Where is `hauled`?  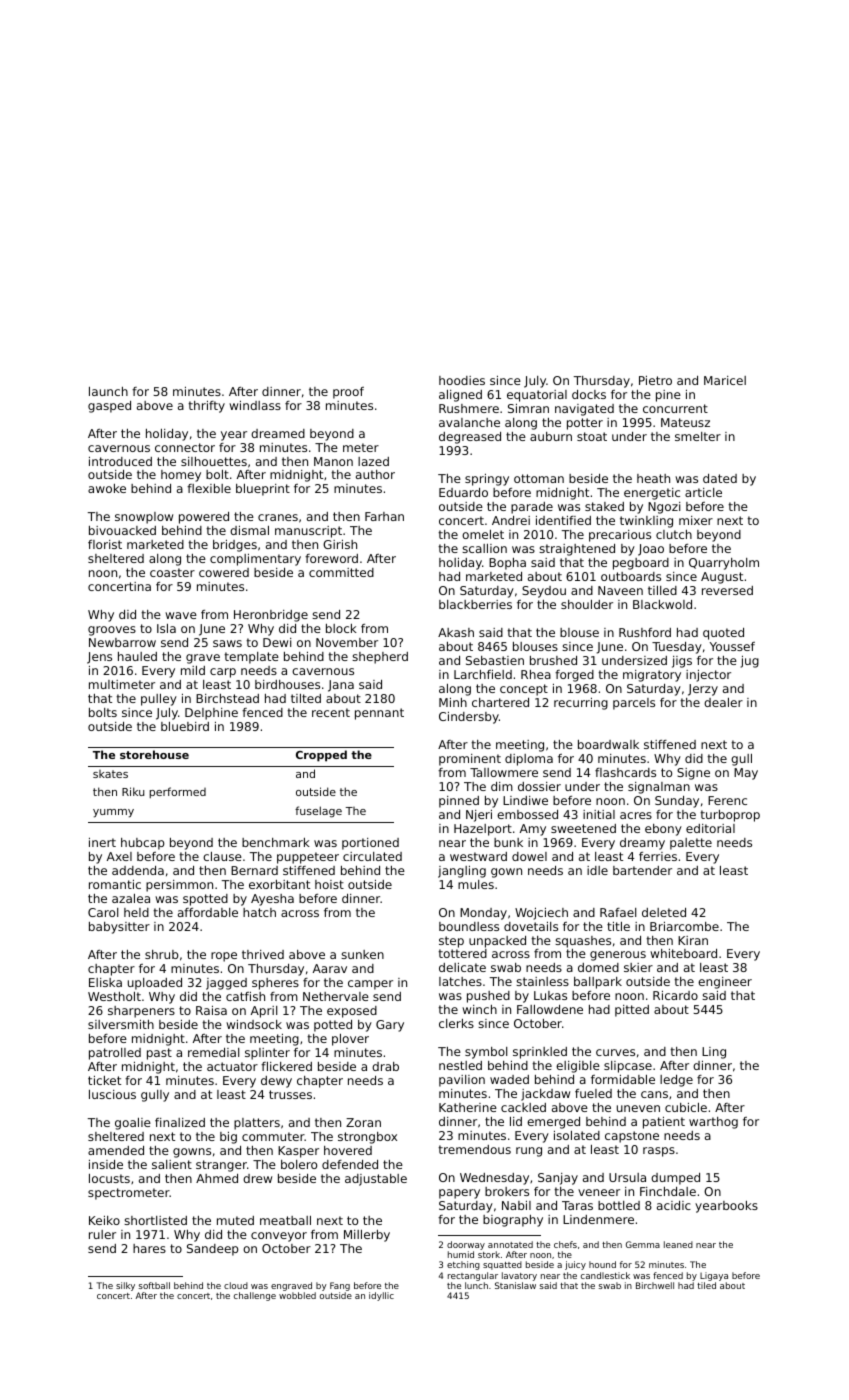
hauled is located at coordinates (137, 656).
